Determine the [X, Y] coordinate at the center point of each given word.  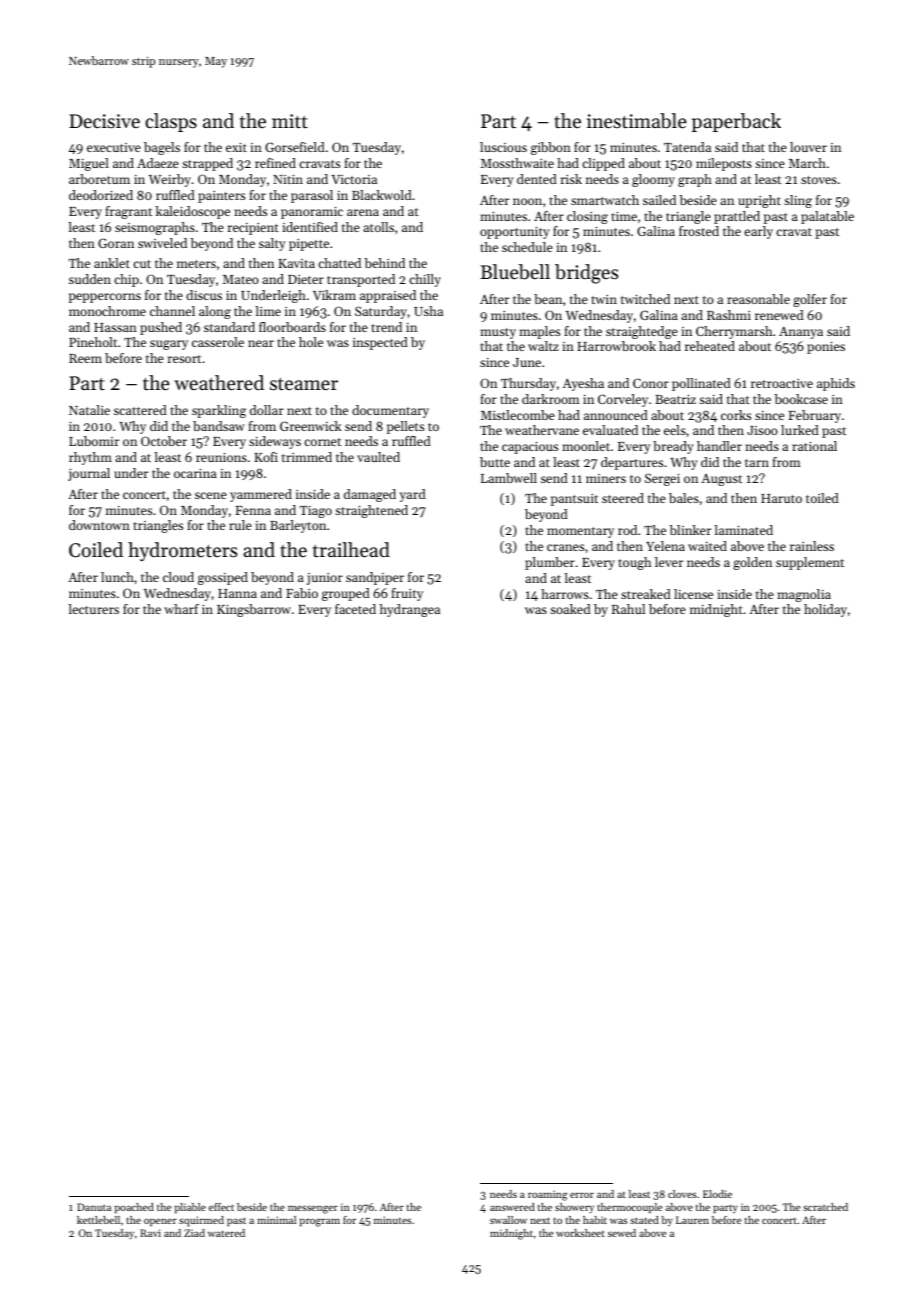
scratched [825, 1207]
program [320, 1222]
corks [736, 415]
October [164, 441]
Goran [116, 243]
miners [606, 478]
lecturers [93, 609]
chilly [425, 280]
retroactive [782, 383]
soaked [570, 609]
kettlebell [98, 1220]
